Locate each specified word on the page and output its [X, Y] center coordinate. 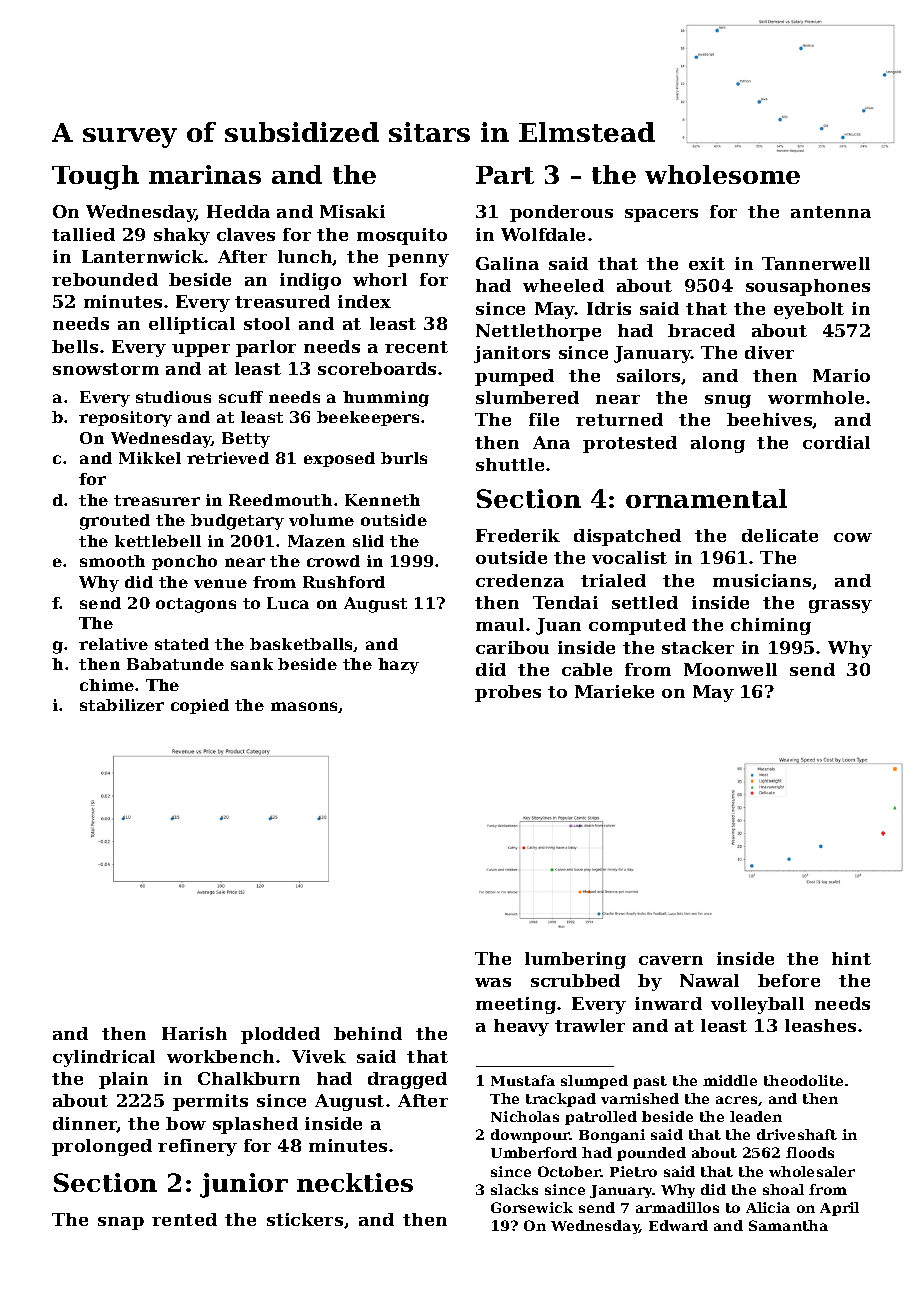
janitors [512, 354]
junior [244, 1185]
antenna [831, 212]
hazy [398, 666]
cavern [671, 960]
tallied [83, 234]
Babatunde [175, 664]
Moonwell [730, 669]
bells [75, 346]
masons [305, 707]
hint [851, 958]
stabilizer [122, 705]
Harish [194, 1033]
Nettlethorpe [538, 332]
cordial [836, 442]
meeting [516, 1005]
